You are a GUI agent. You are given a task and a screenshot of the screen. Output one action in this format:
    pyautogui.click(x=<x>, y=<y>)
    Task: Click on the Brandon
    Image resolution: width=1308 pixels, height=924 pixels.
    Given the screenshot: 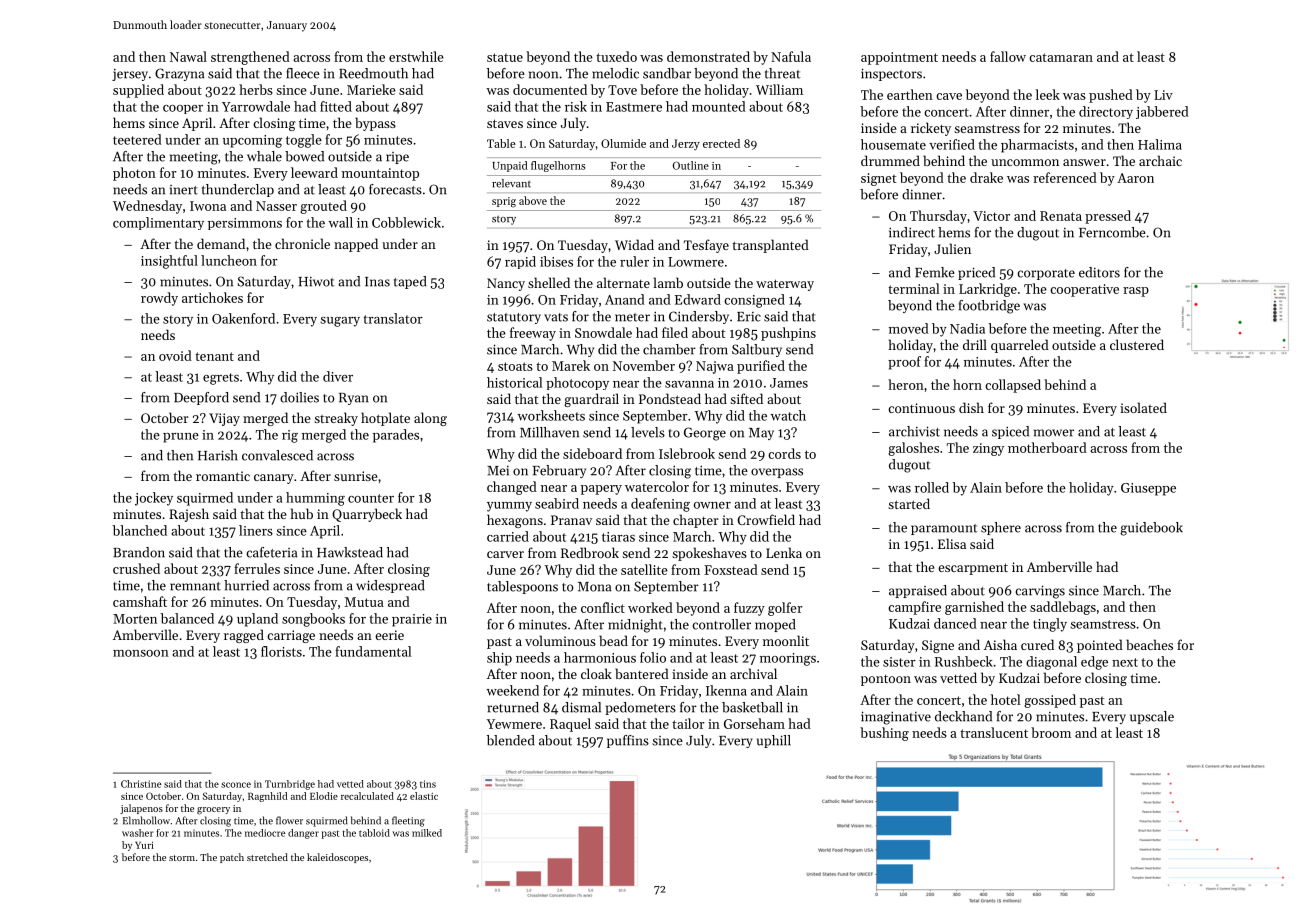 What is the action you would take?
    pyautogui.click(x=139, y=552)
